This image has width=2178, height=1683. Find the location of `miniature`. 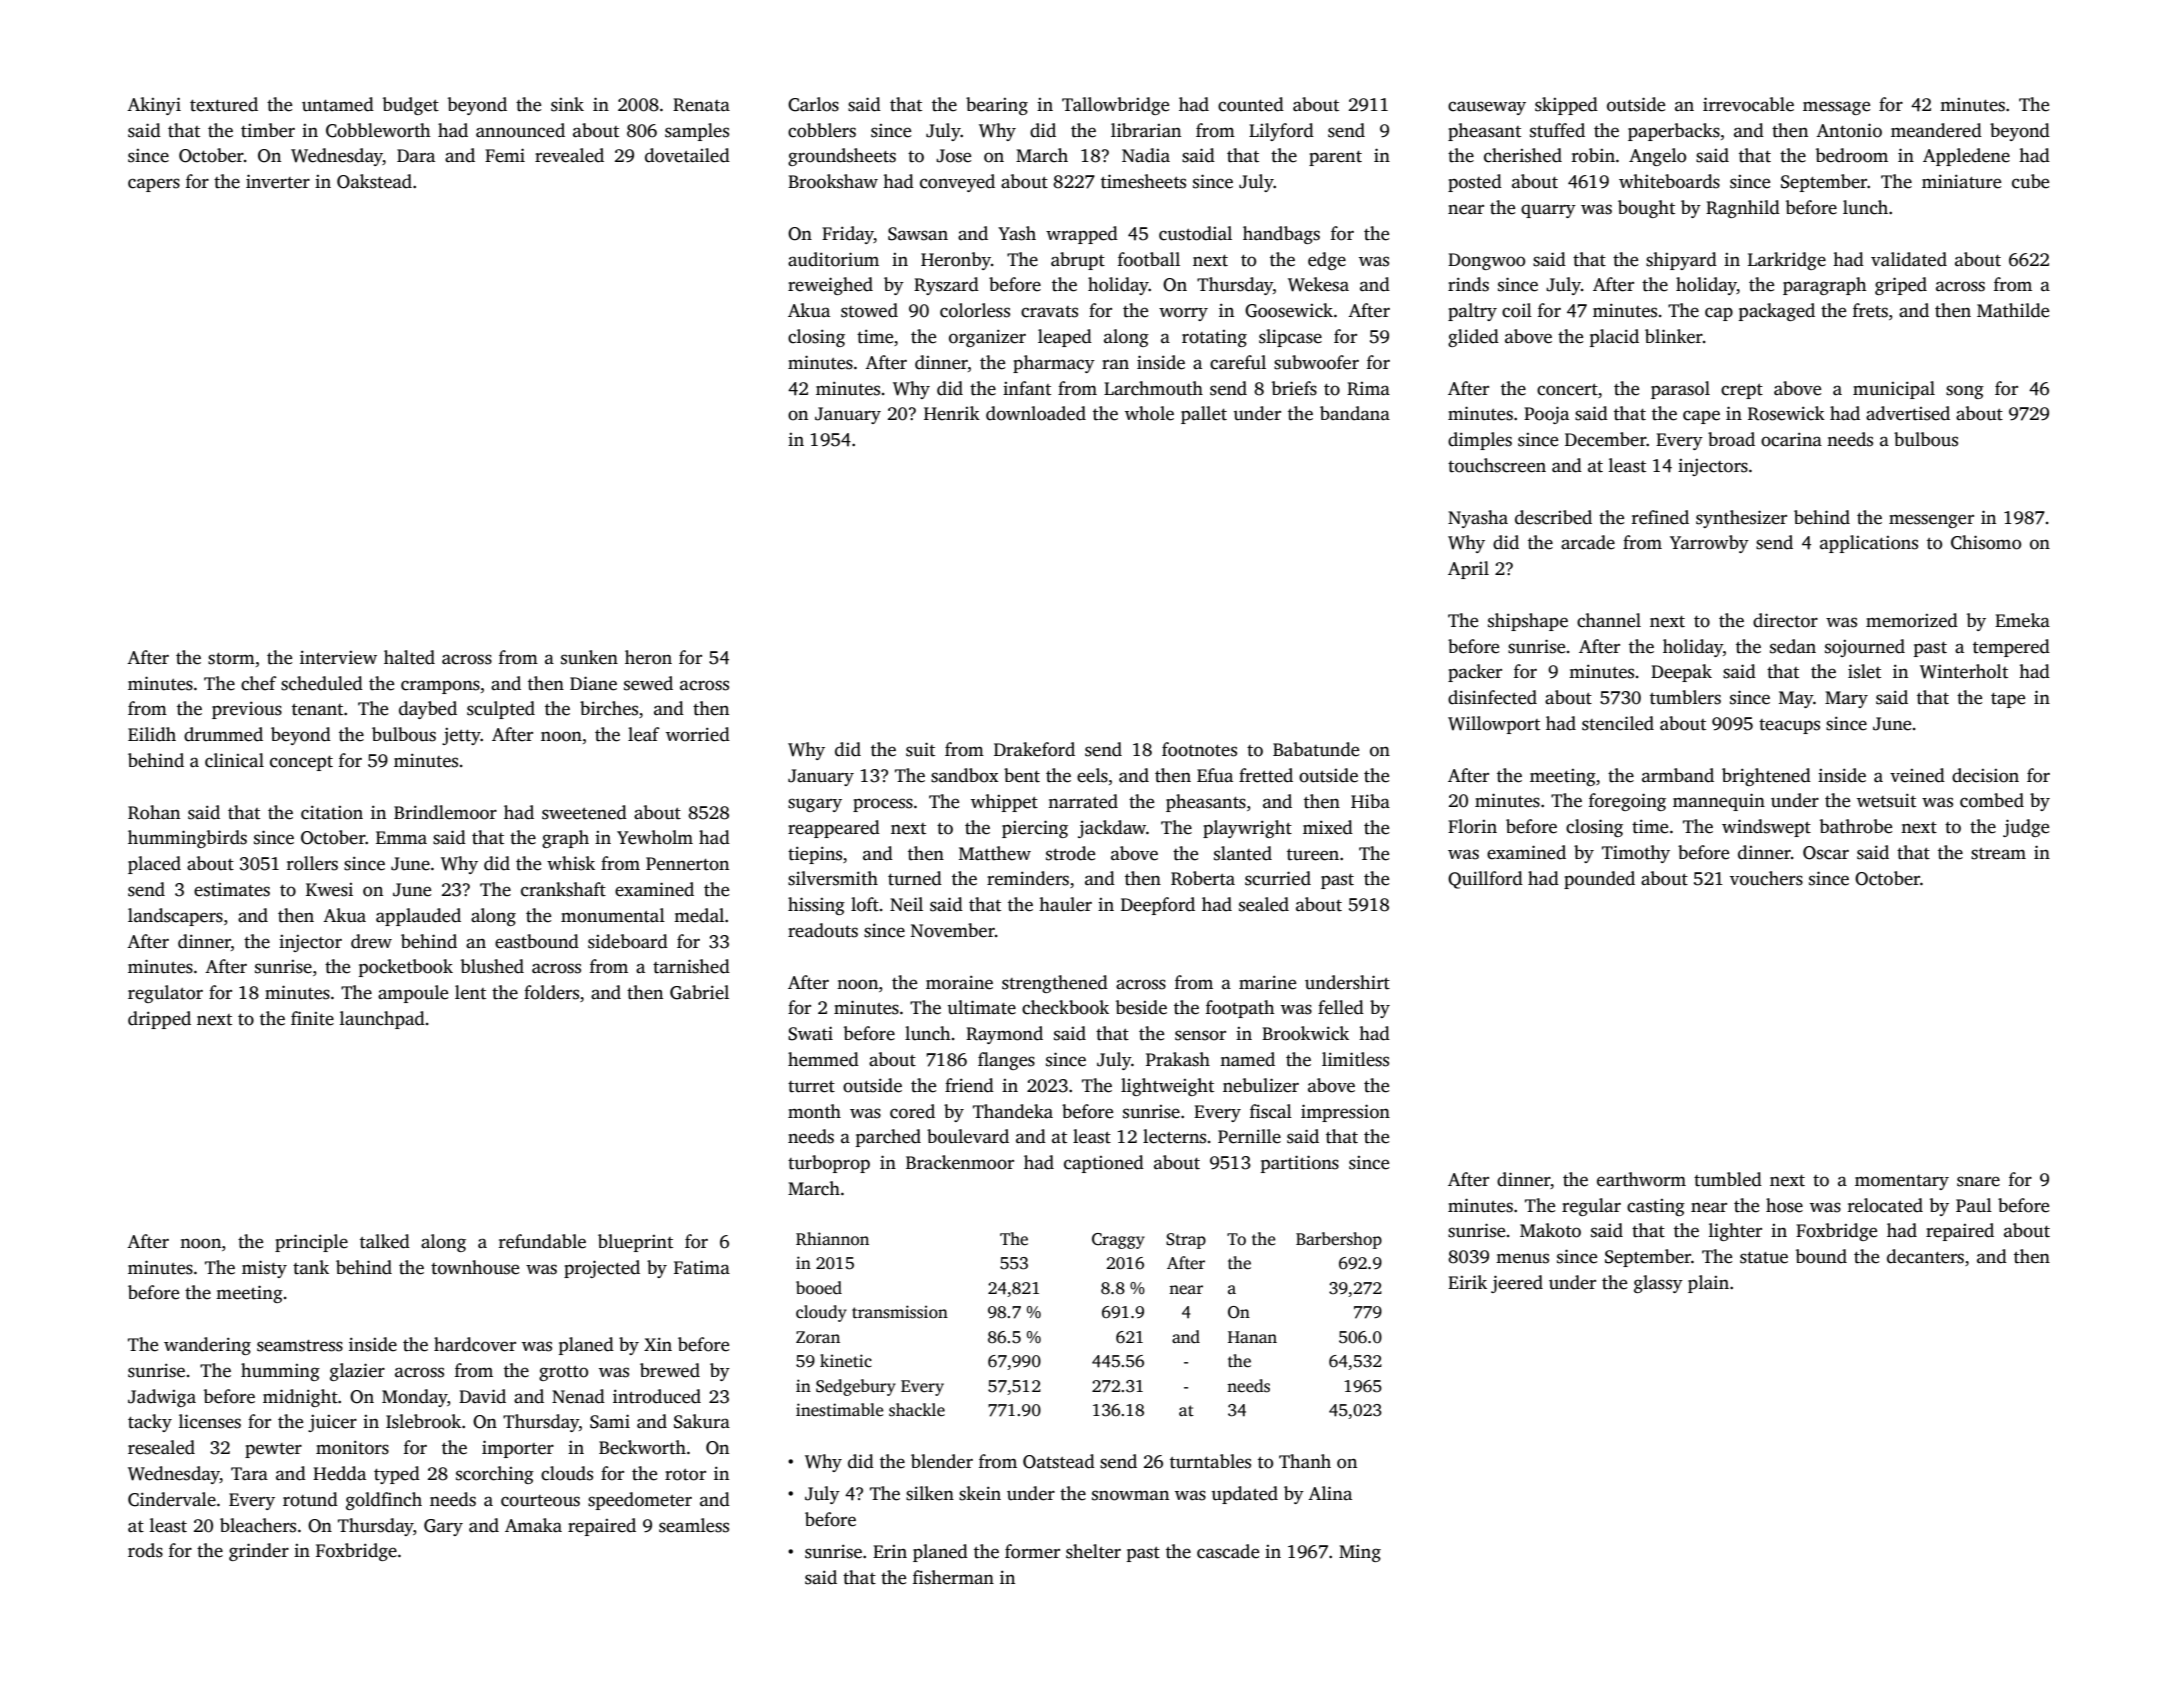

miniature is located at coordinates (1961, 181).
